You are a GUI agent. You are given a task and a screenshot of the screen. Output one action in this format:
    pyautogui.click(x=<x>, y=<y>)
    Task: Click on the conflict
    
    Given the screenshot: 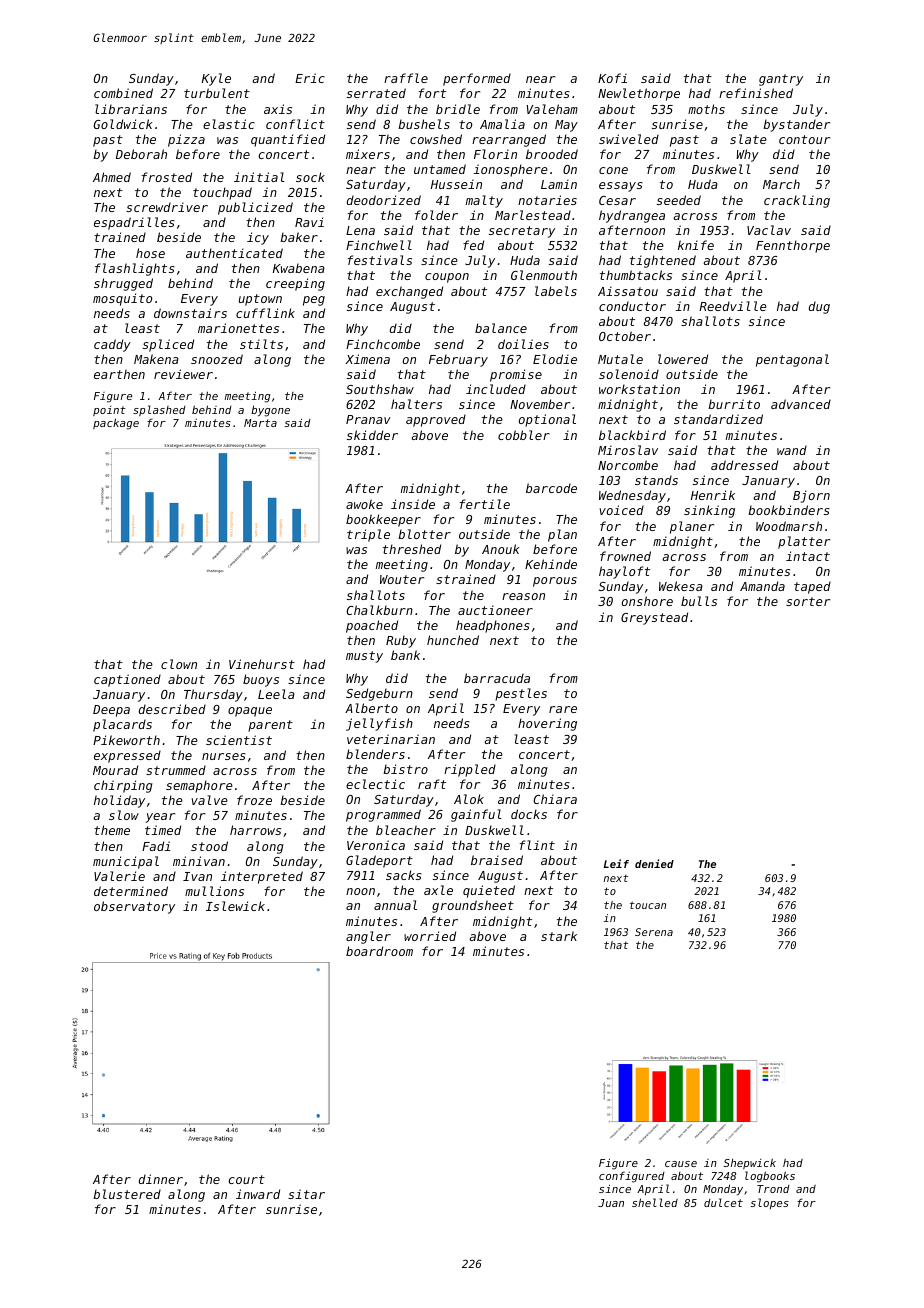 What is the action you would take?
    pyautogui.click(x=295, y=124)
